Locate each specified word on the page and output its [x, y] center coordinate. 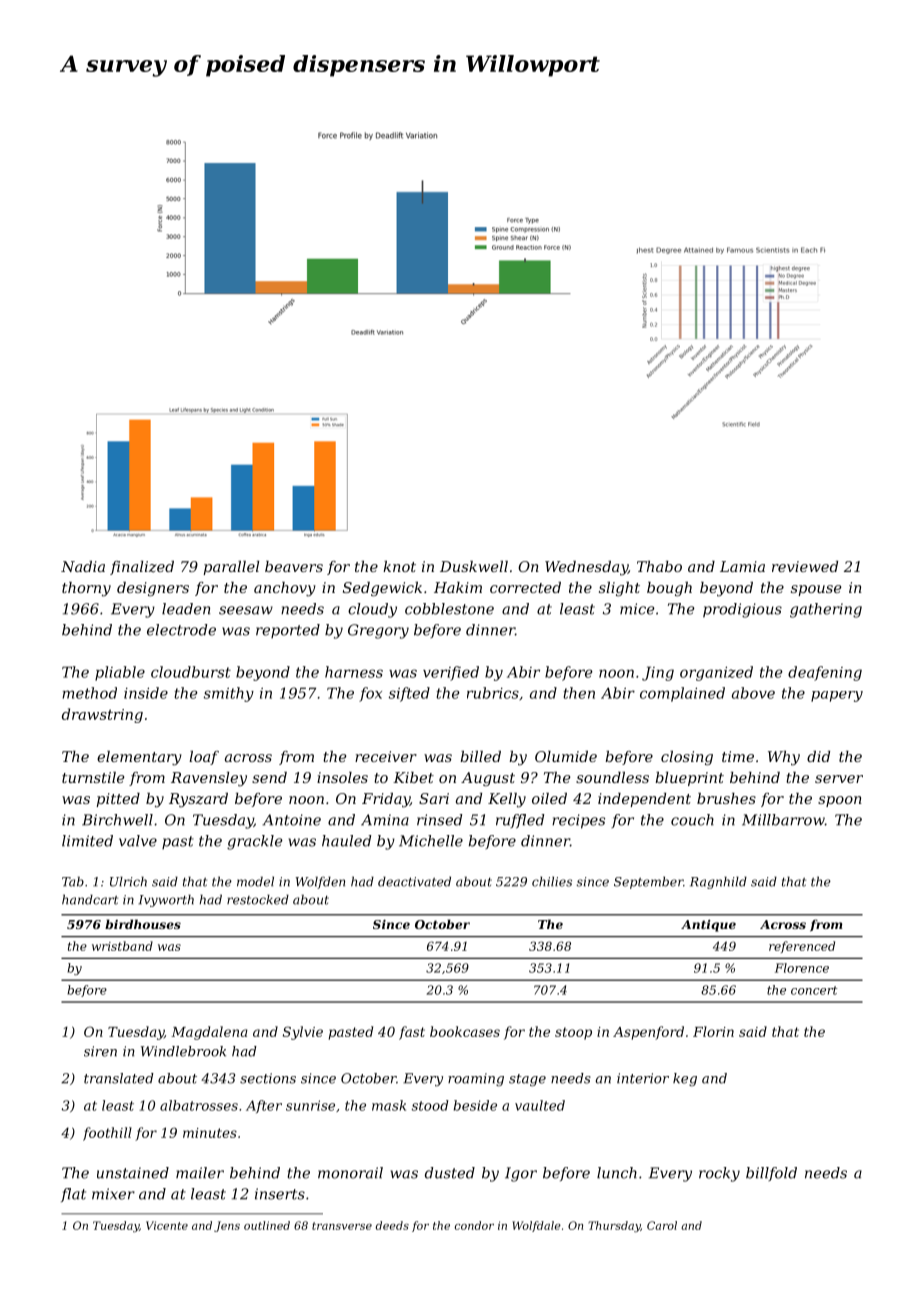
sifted [409, 694]
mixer [113, 1194]
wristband [122, 946]
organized [716, 673]
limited [87, 841]
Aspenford [648, 1033]
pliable [120, 673]
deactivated [414, 881]
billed [480, 756]
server [839, 779]
